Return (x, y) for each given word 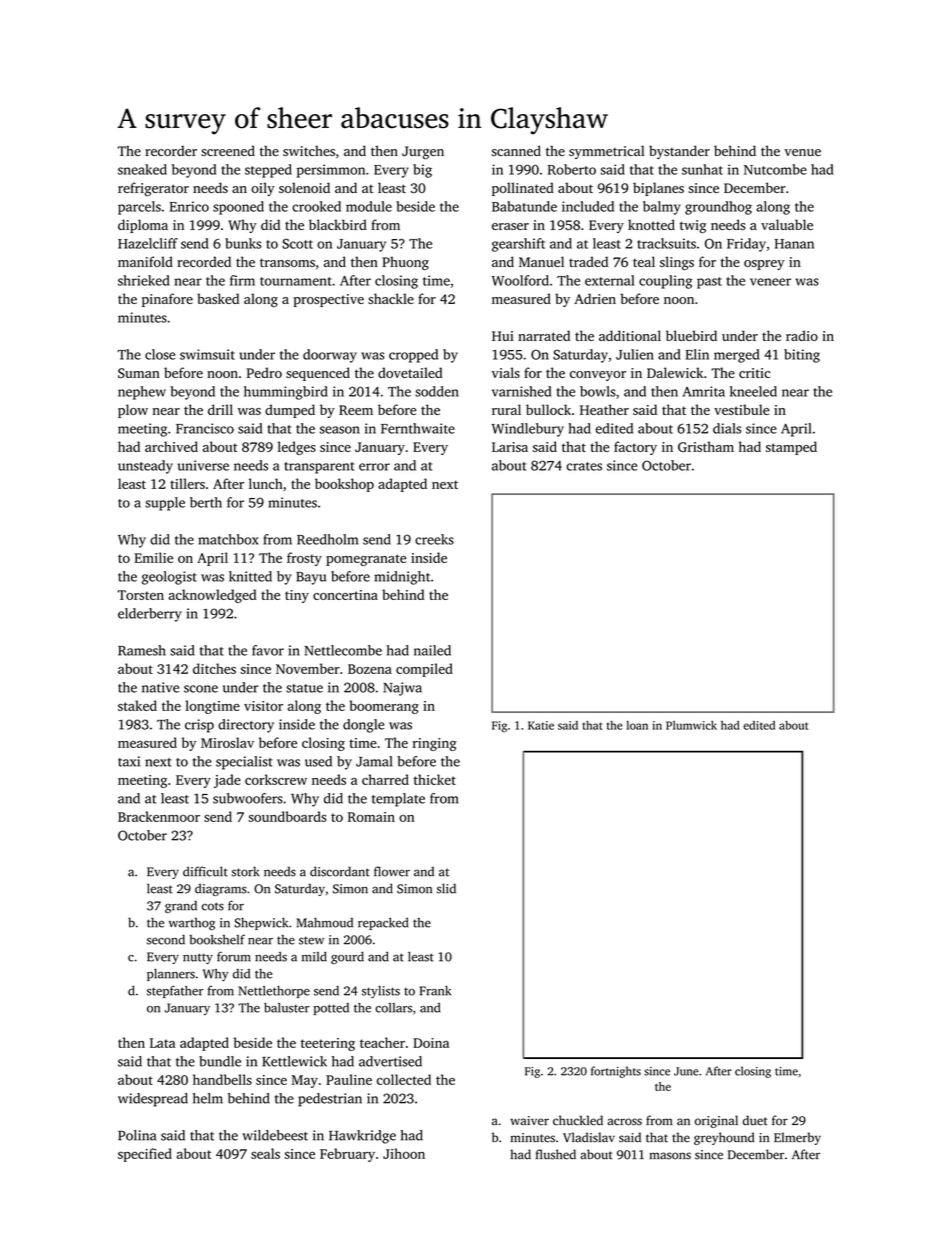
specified (145, 1155)
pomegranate (366, 560)
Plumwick (691, 725)
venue (802, 152)
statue (304, 688)
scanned (516, 150)
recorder (171, 150)
